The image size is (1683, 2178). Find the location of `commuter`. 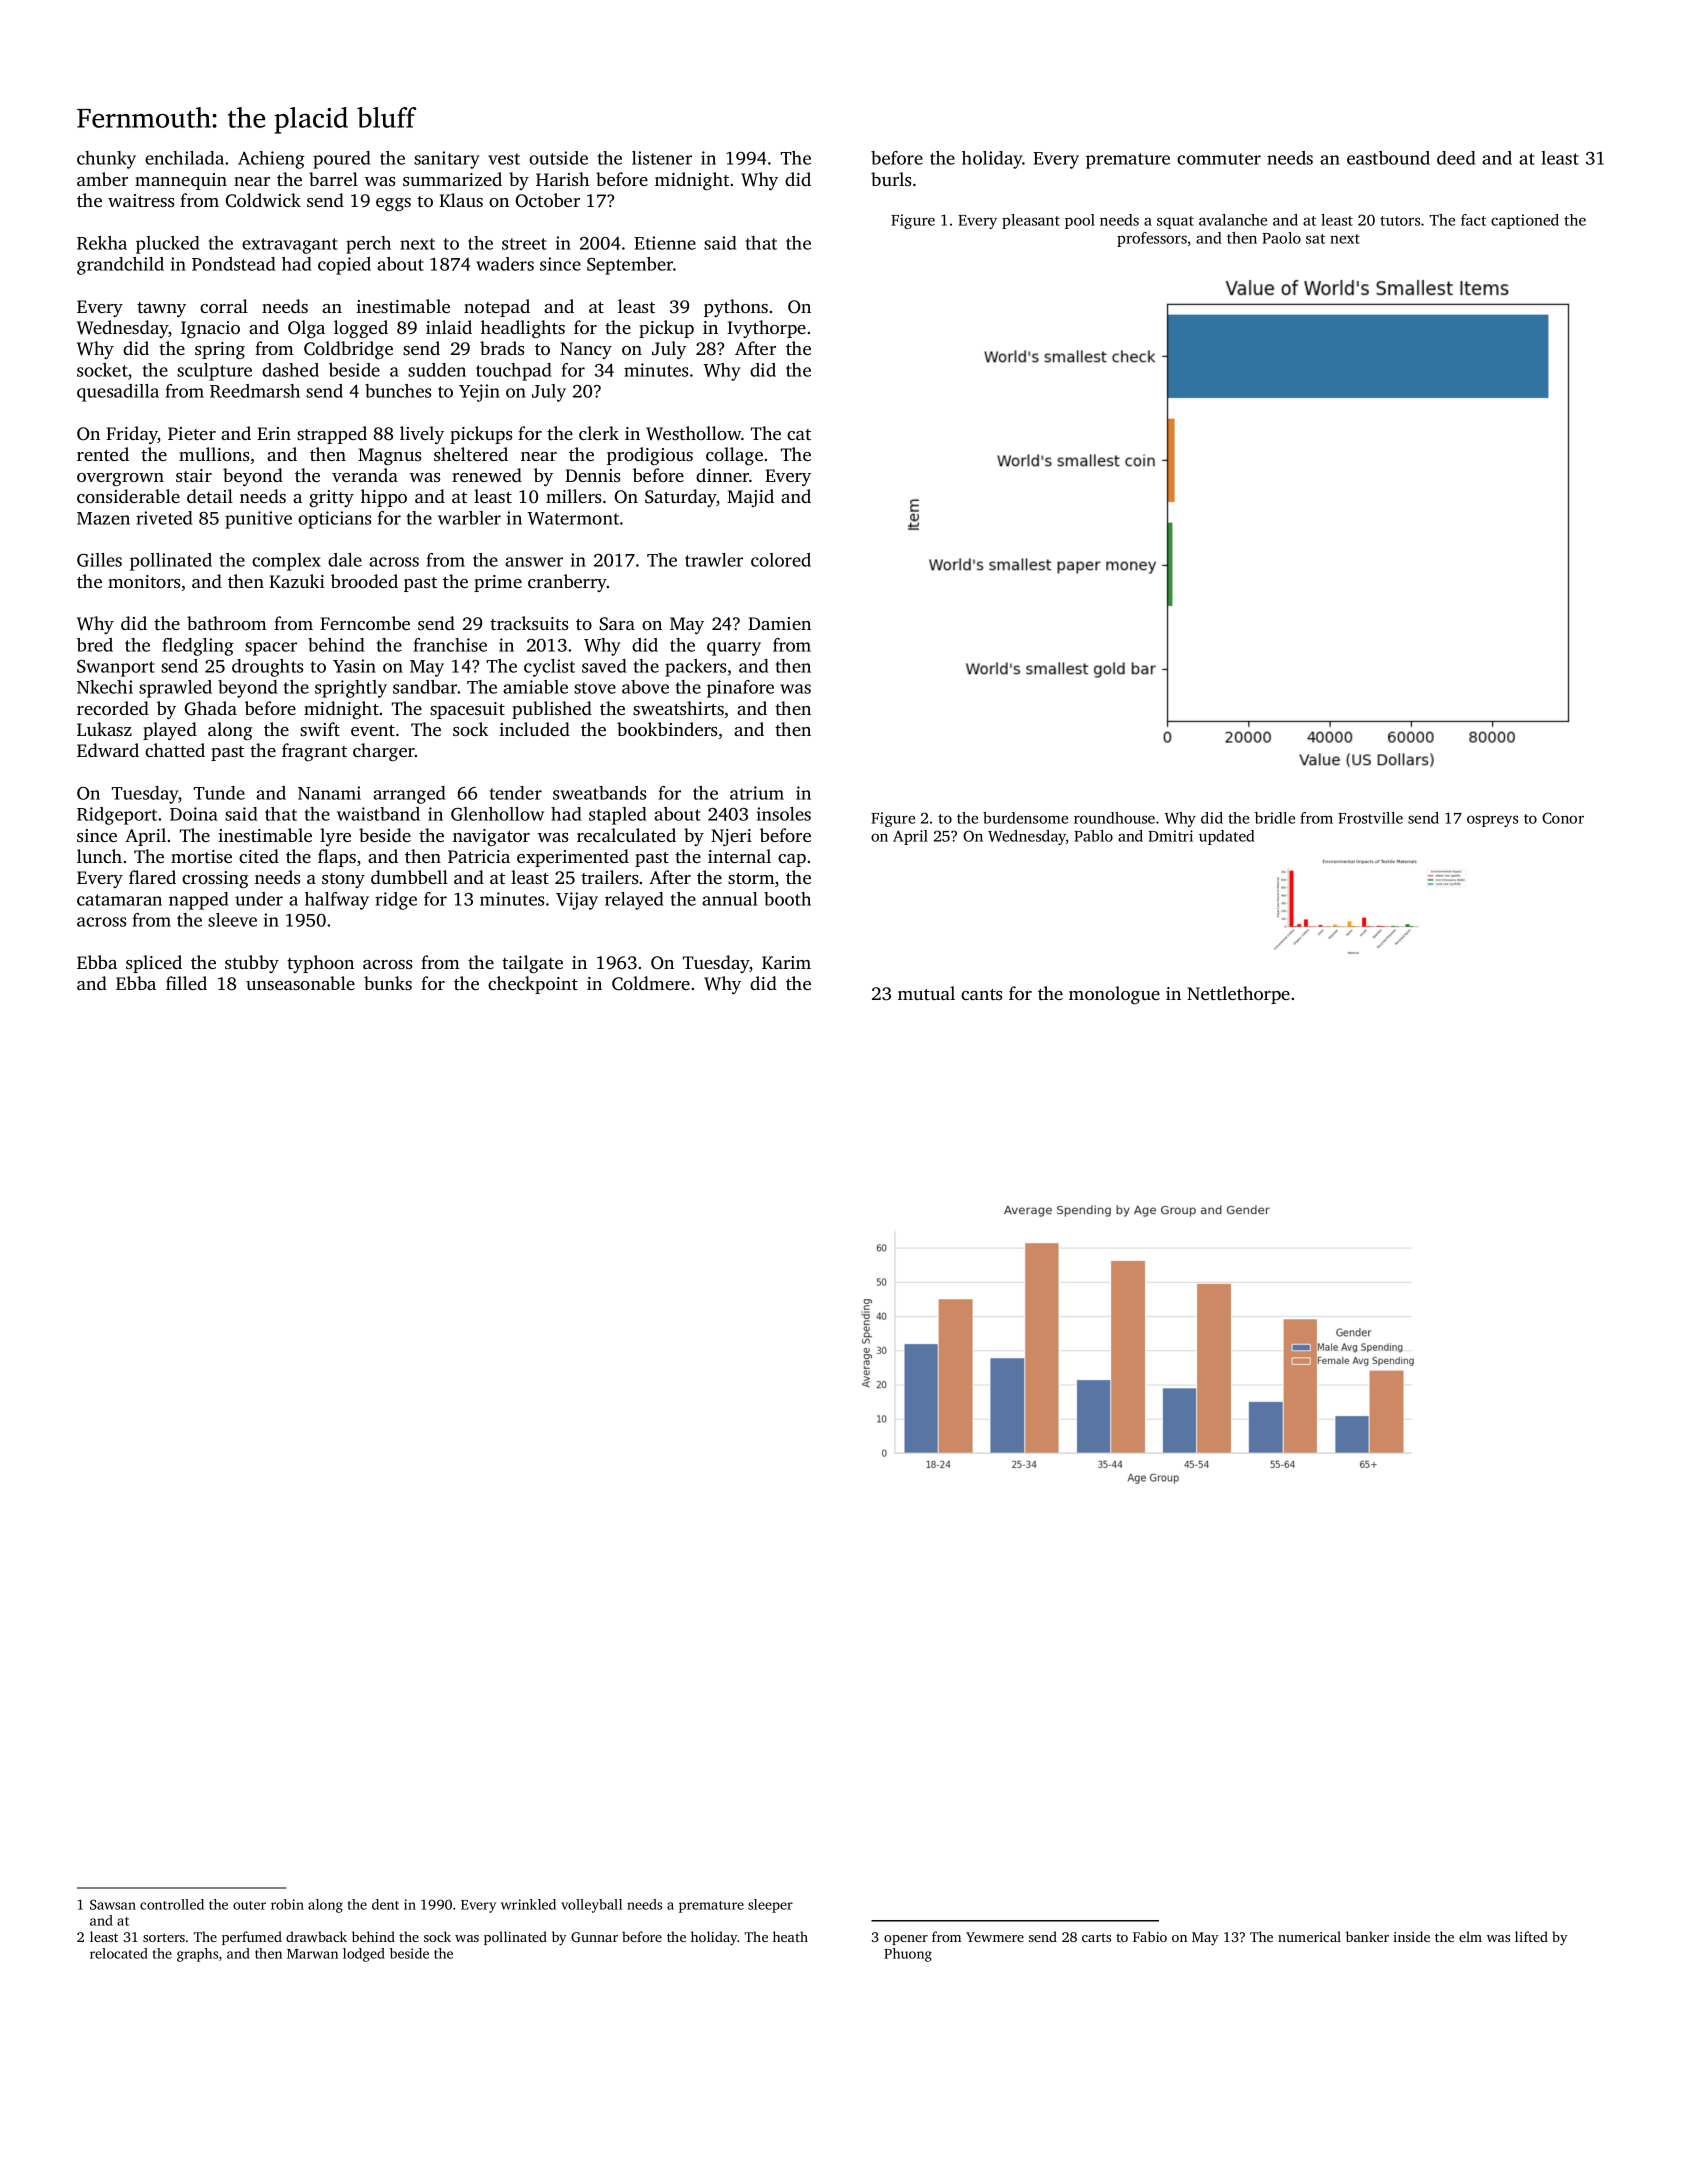

commuter is located at coordinates (1219, 159).
